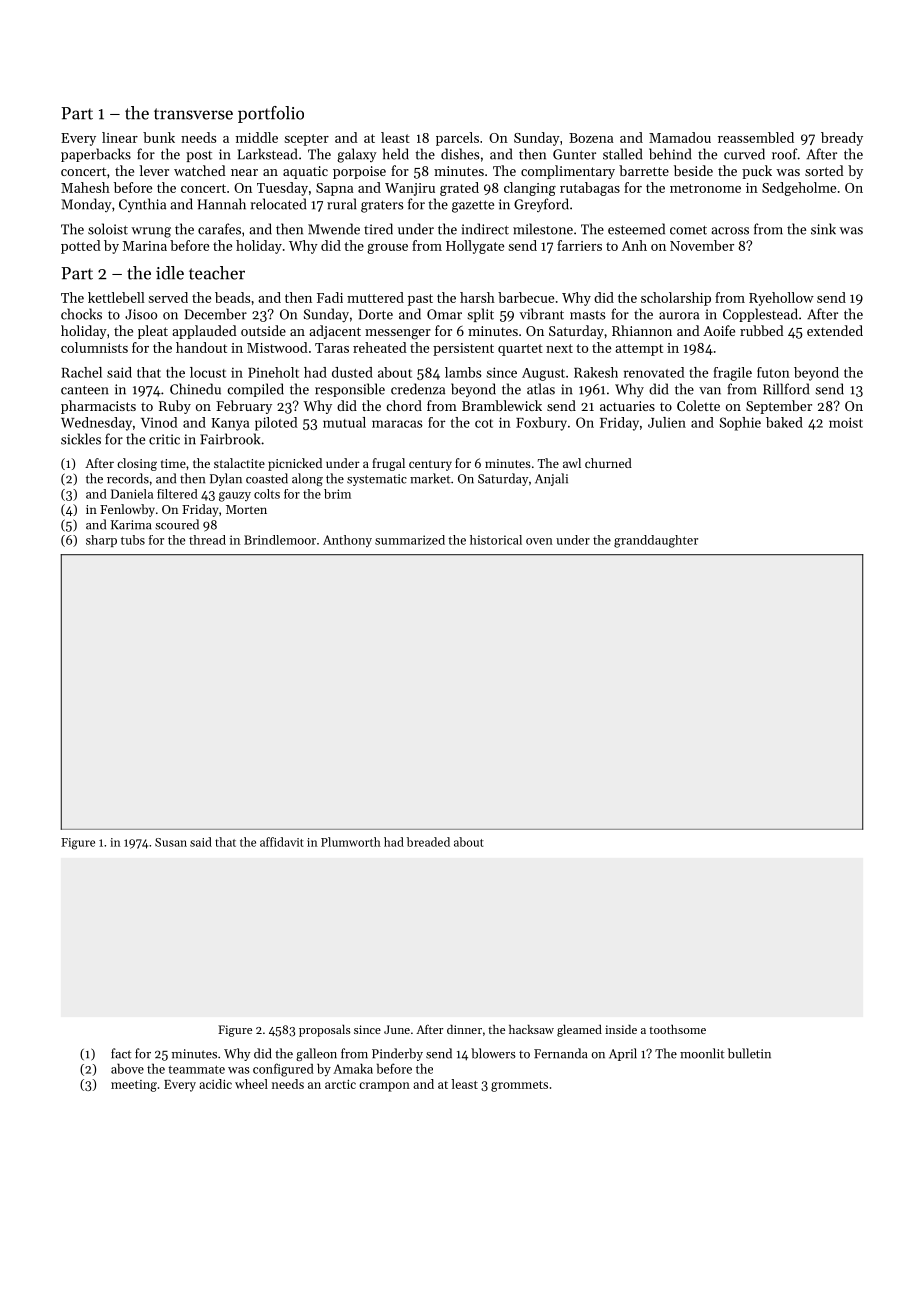 This screenshot has width=924, height=1308. What do you see at coordinates (756, 137) in the screenshot?
I see `reassembled` at bounding box center [756, 137].
